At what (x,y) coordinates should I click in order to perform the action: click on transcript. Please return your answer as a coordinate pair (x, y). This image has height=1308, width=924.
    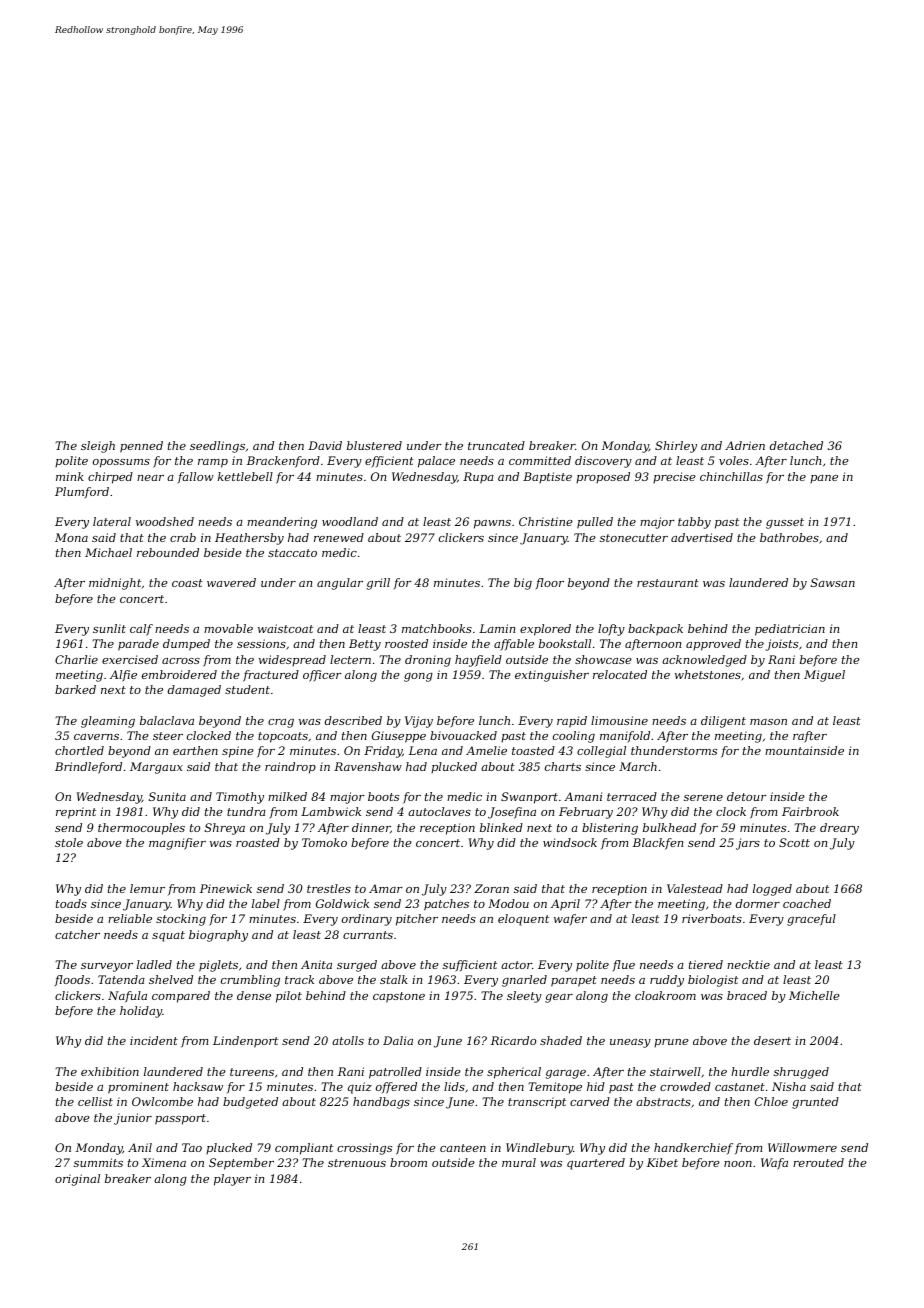
    Looking at the image, I should click on (537, 1103).
